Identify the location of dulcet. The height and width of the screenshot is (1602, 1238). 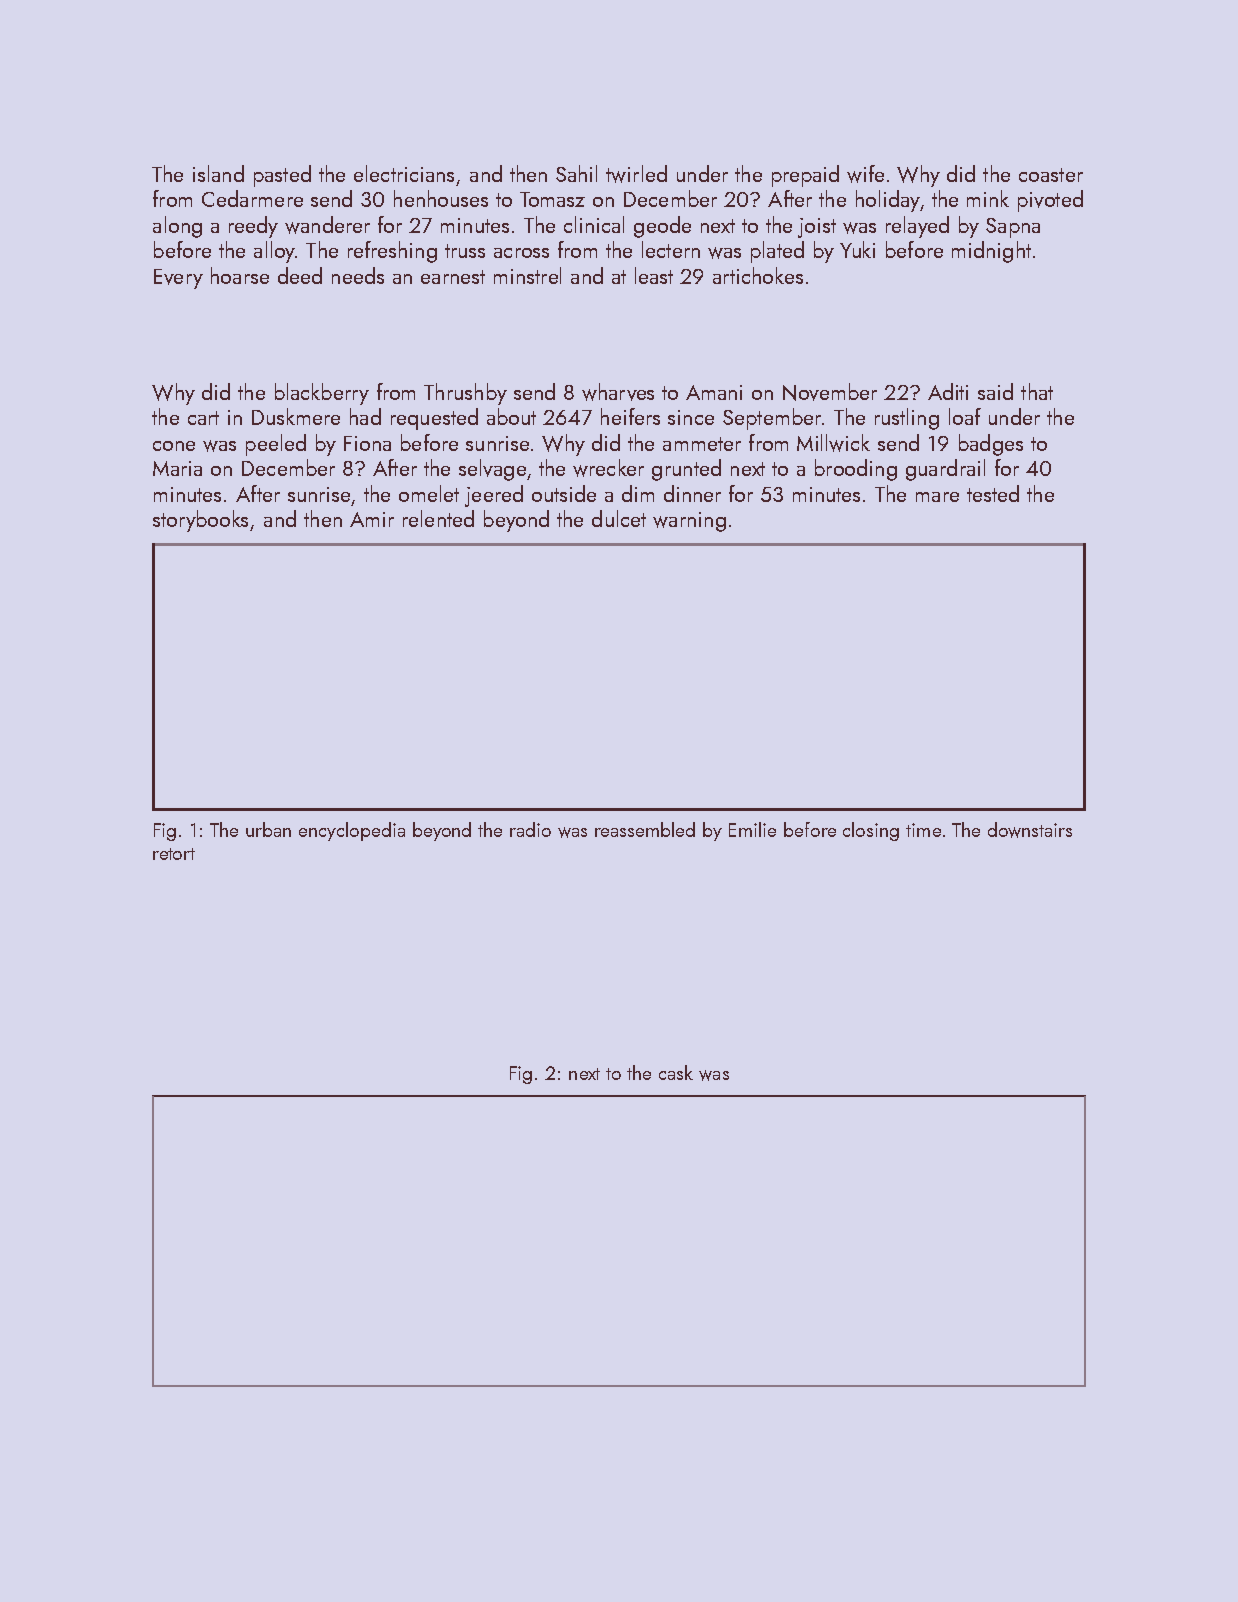
(619, 518).
